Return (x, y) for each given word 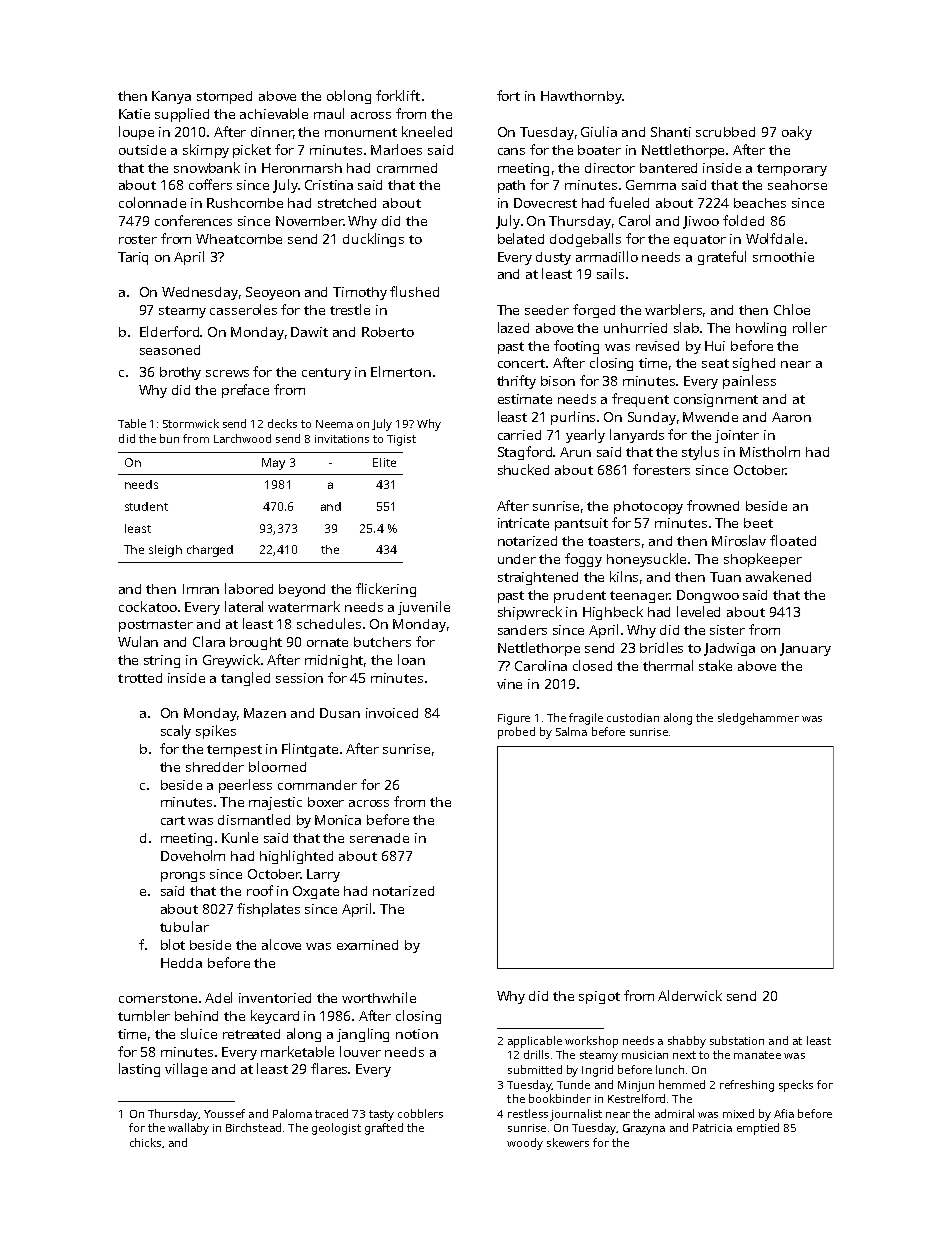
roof (260, 890)
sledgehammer (758, 719)
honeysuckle (646, 560)
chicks (145, 1142)
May (273, 464)
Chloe (792, 309)
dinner (272, 132)
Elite (384, 462)
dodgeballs (585, 240)
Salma (571, 731)
